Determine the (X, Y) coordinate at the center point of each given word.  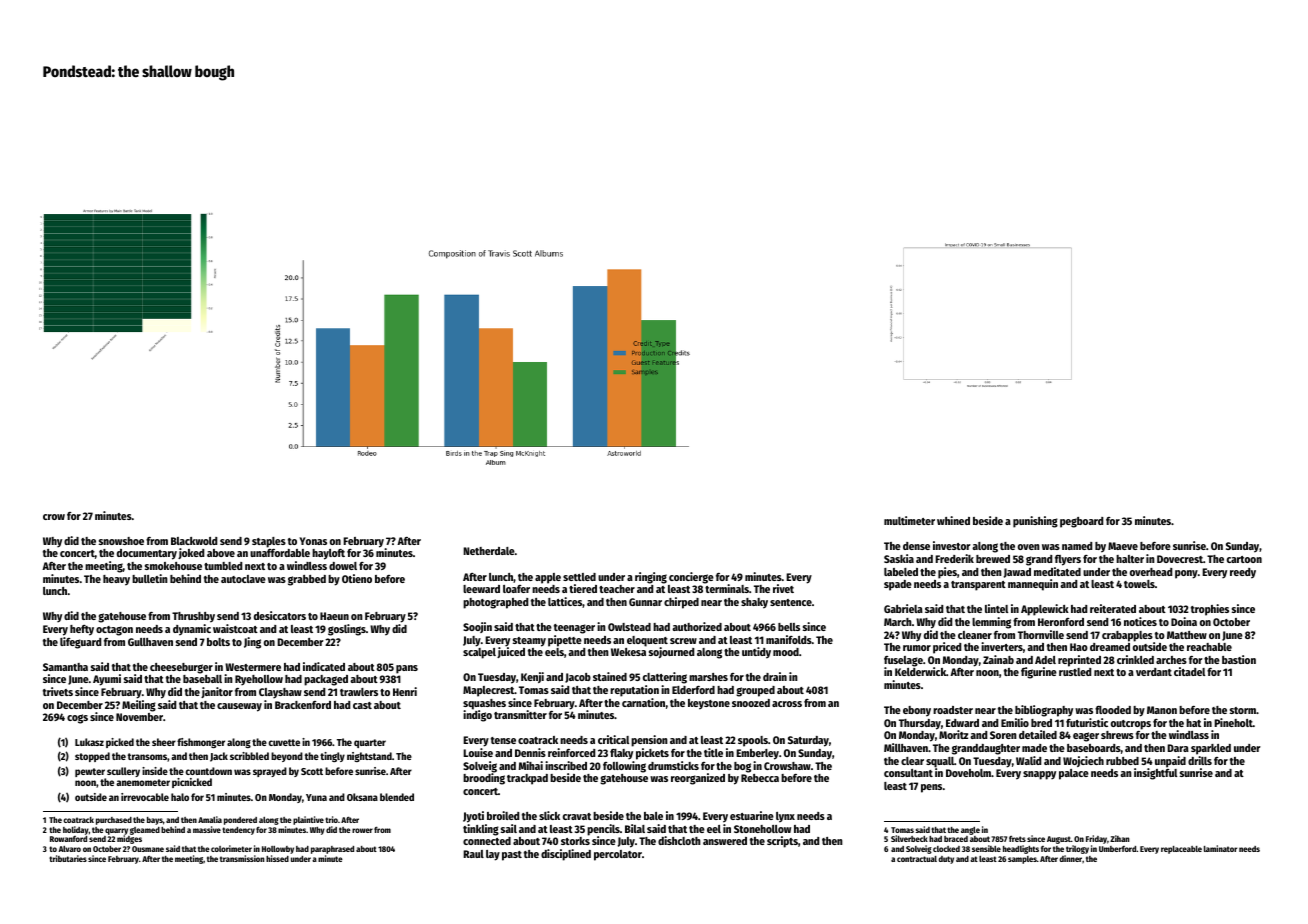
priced (947, 648)
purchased (114, 821)
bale (653, 816)
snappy (1039, 775)
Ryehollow (259, 680)
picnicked (192, 783)
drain (775, 676)
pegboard (1081, 522)
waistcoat (235, 628)
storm (1243, 710)
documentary (147, 554)
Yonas (313, 541)
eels (554, 652)
